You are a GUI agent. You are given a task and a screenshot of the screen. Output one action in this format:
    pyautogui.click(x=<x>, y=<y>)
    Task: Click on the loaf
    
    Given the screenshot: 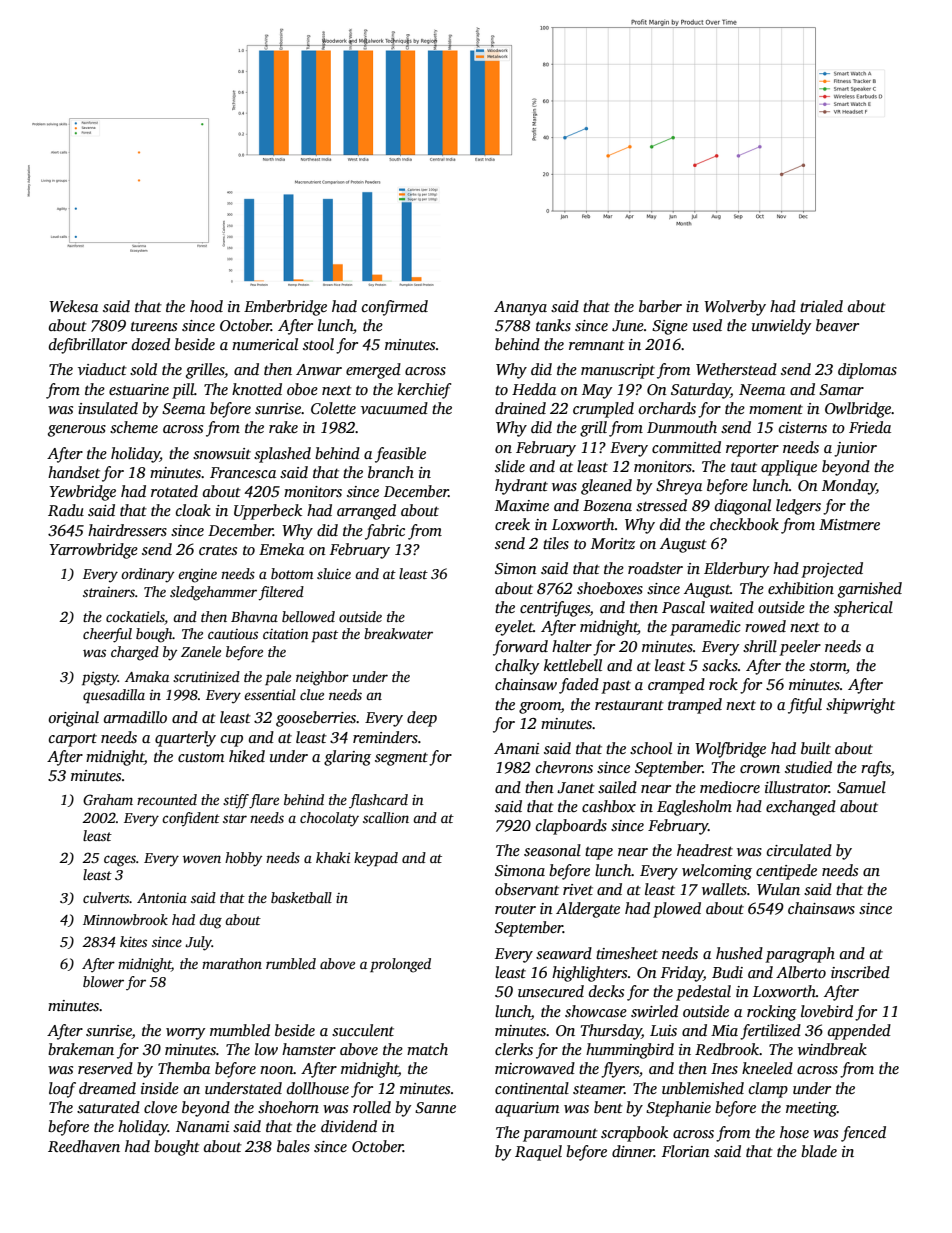 What is the action you would take?
    pyautogui.click(x=62, y=1090)
